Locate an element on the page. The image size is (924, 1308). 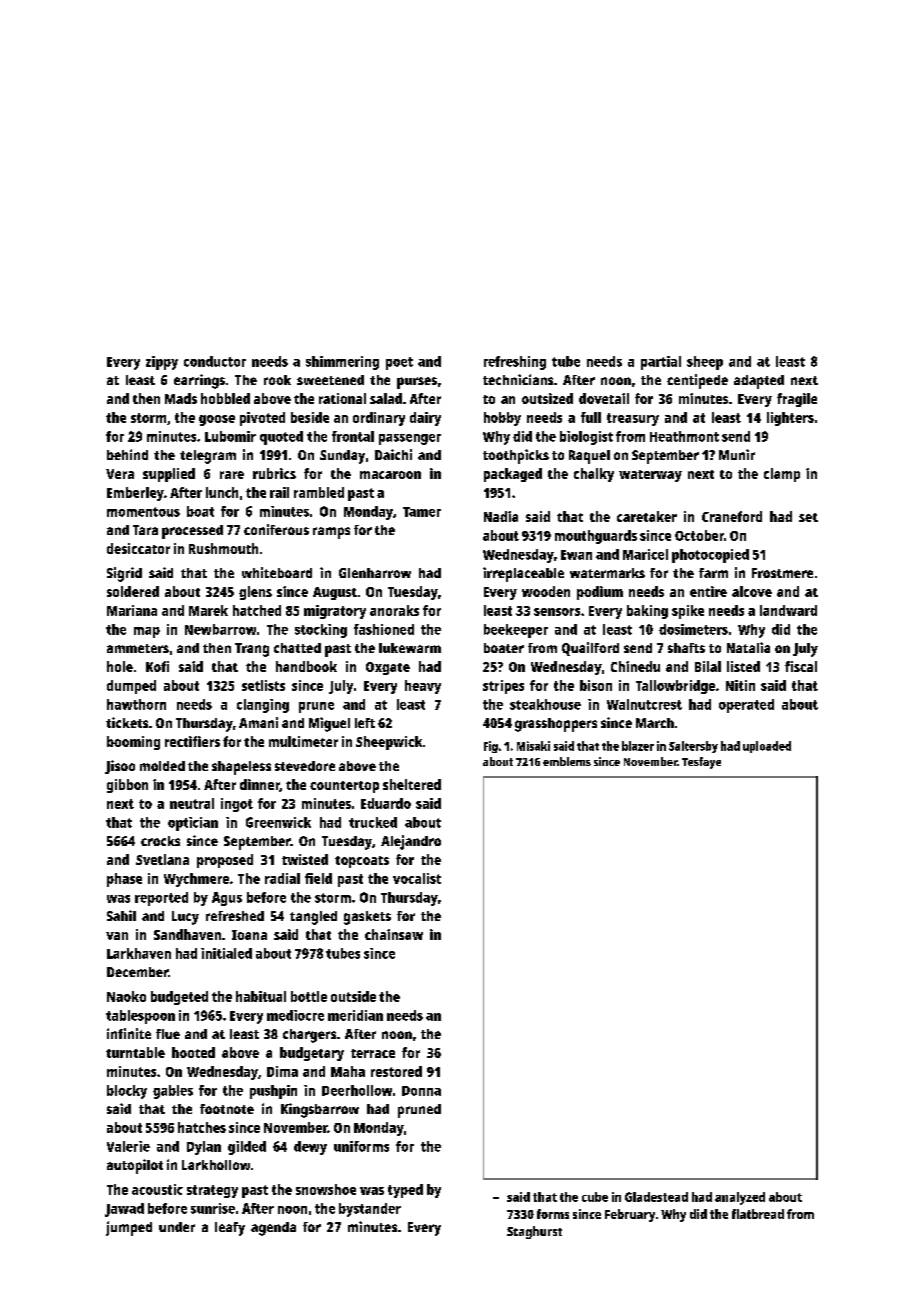
under is located at coordinates (177, 1227).
